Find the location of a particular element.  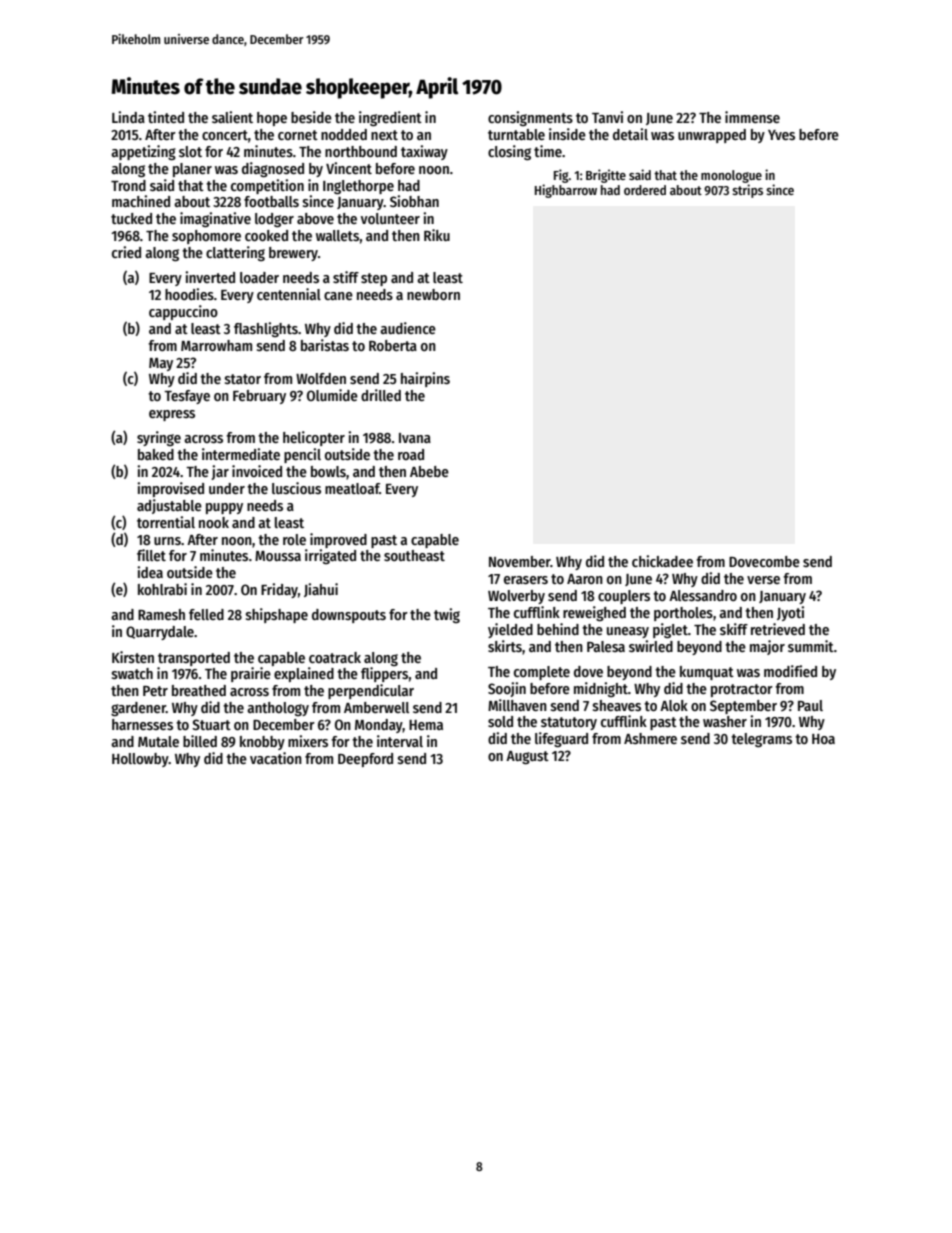

Ivana is located at coordinates (415, 438).
